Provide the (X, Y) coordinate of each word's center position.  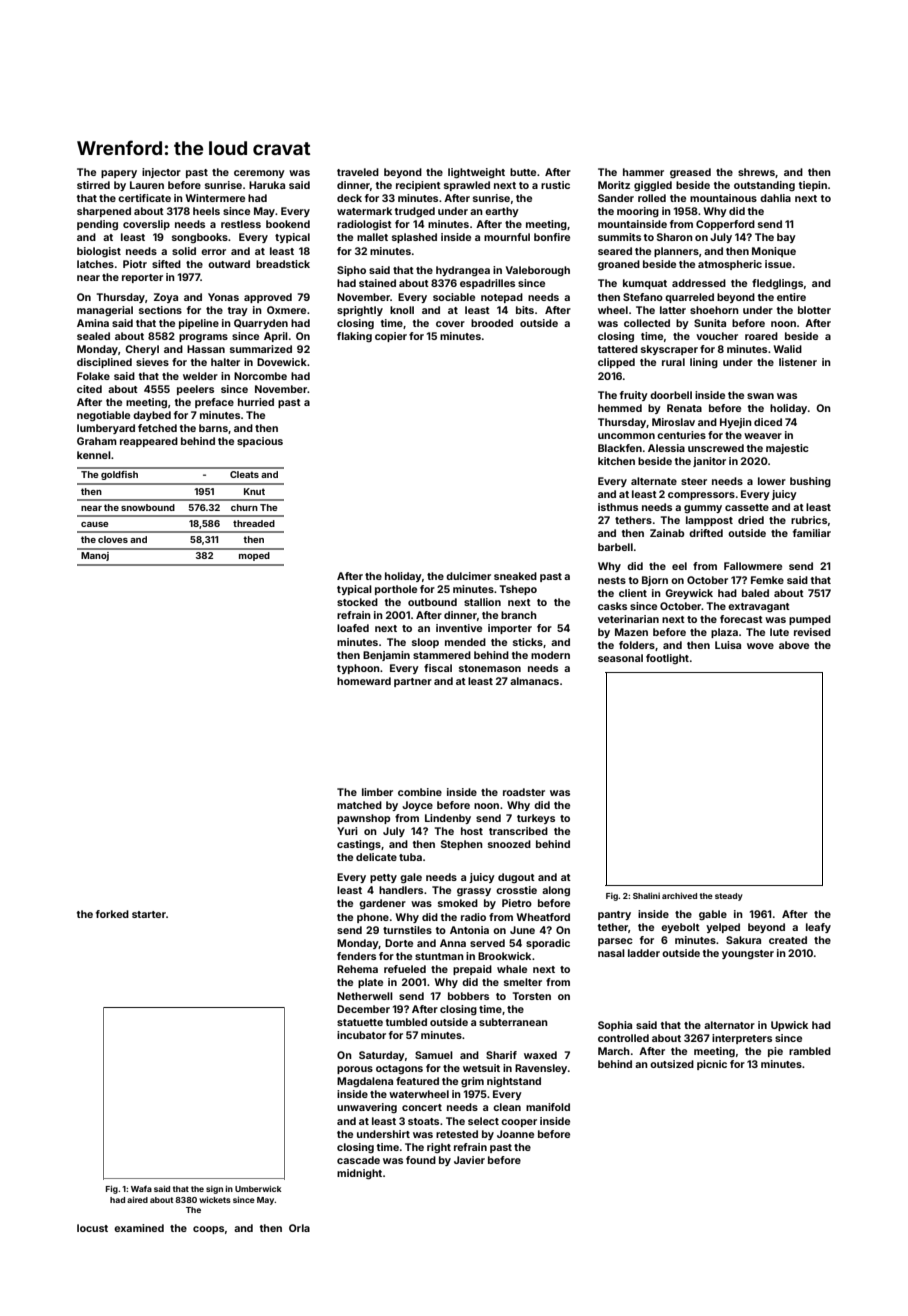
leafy (818, 928)
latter (673, 310)
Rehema (357, 969)
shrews (756, 172)
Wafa (141, 1188)
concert (422, 1107)
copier (391, 337)
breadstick (283, 264)
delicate (376, 857)
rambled (810, 1051)
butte (523, 172)
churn (244, 507)
